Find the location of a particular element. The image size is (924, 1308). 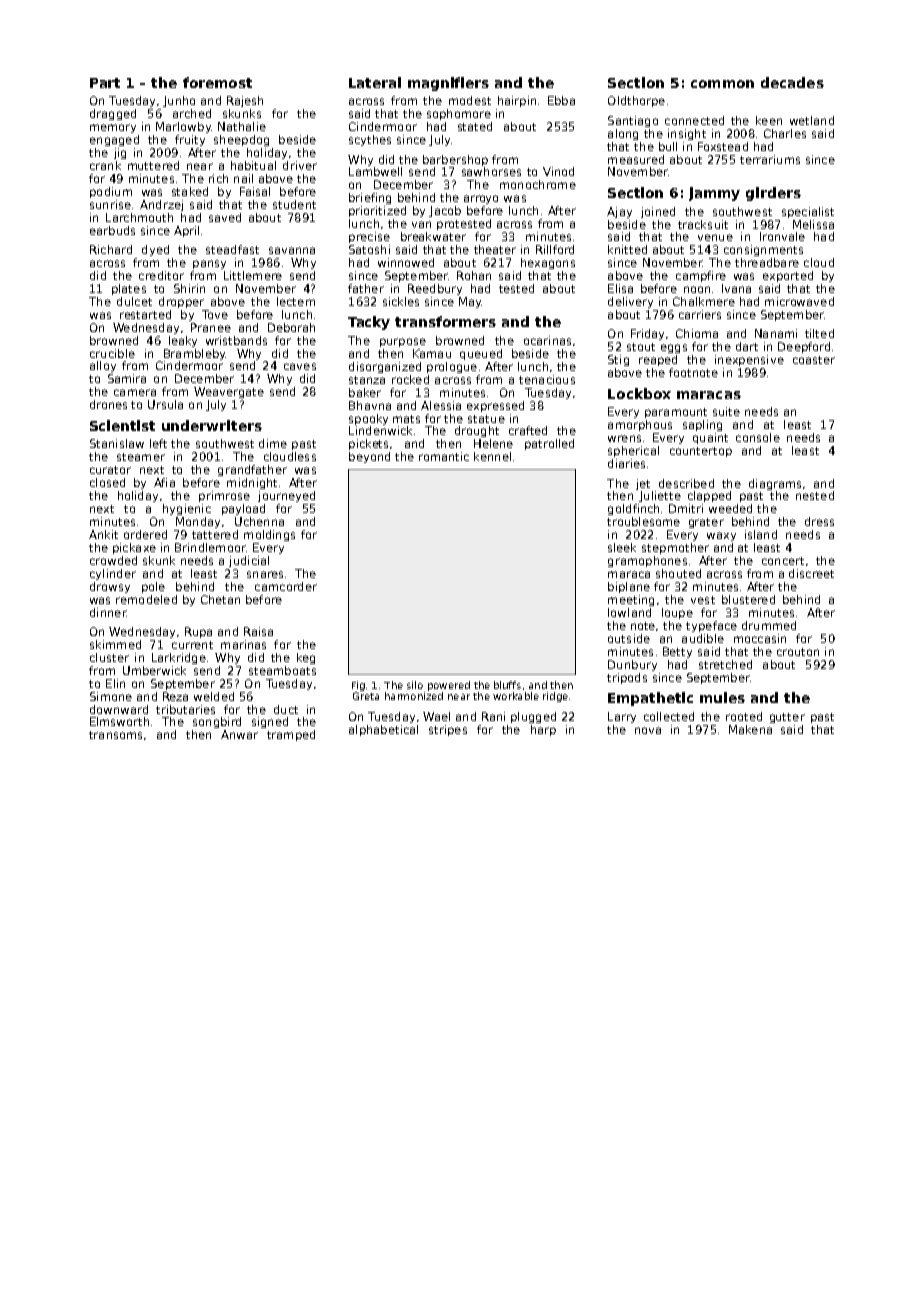

Ironvale is located at coordinates (782, 236).
